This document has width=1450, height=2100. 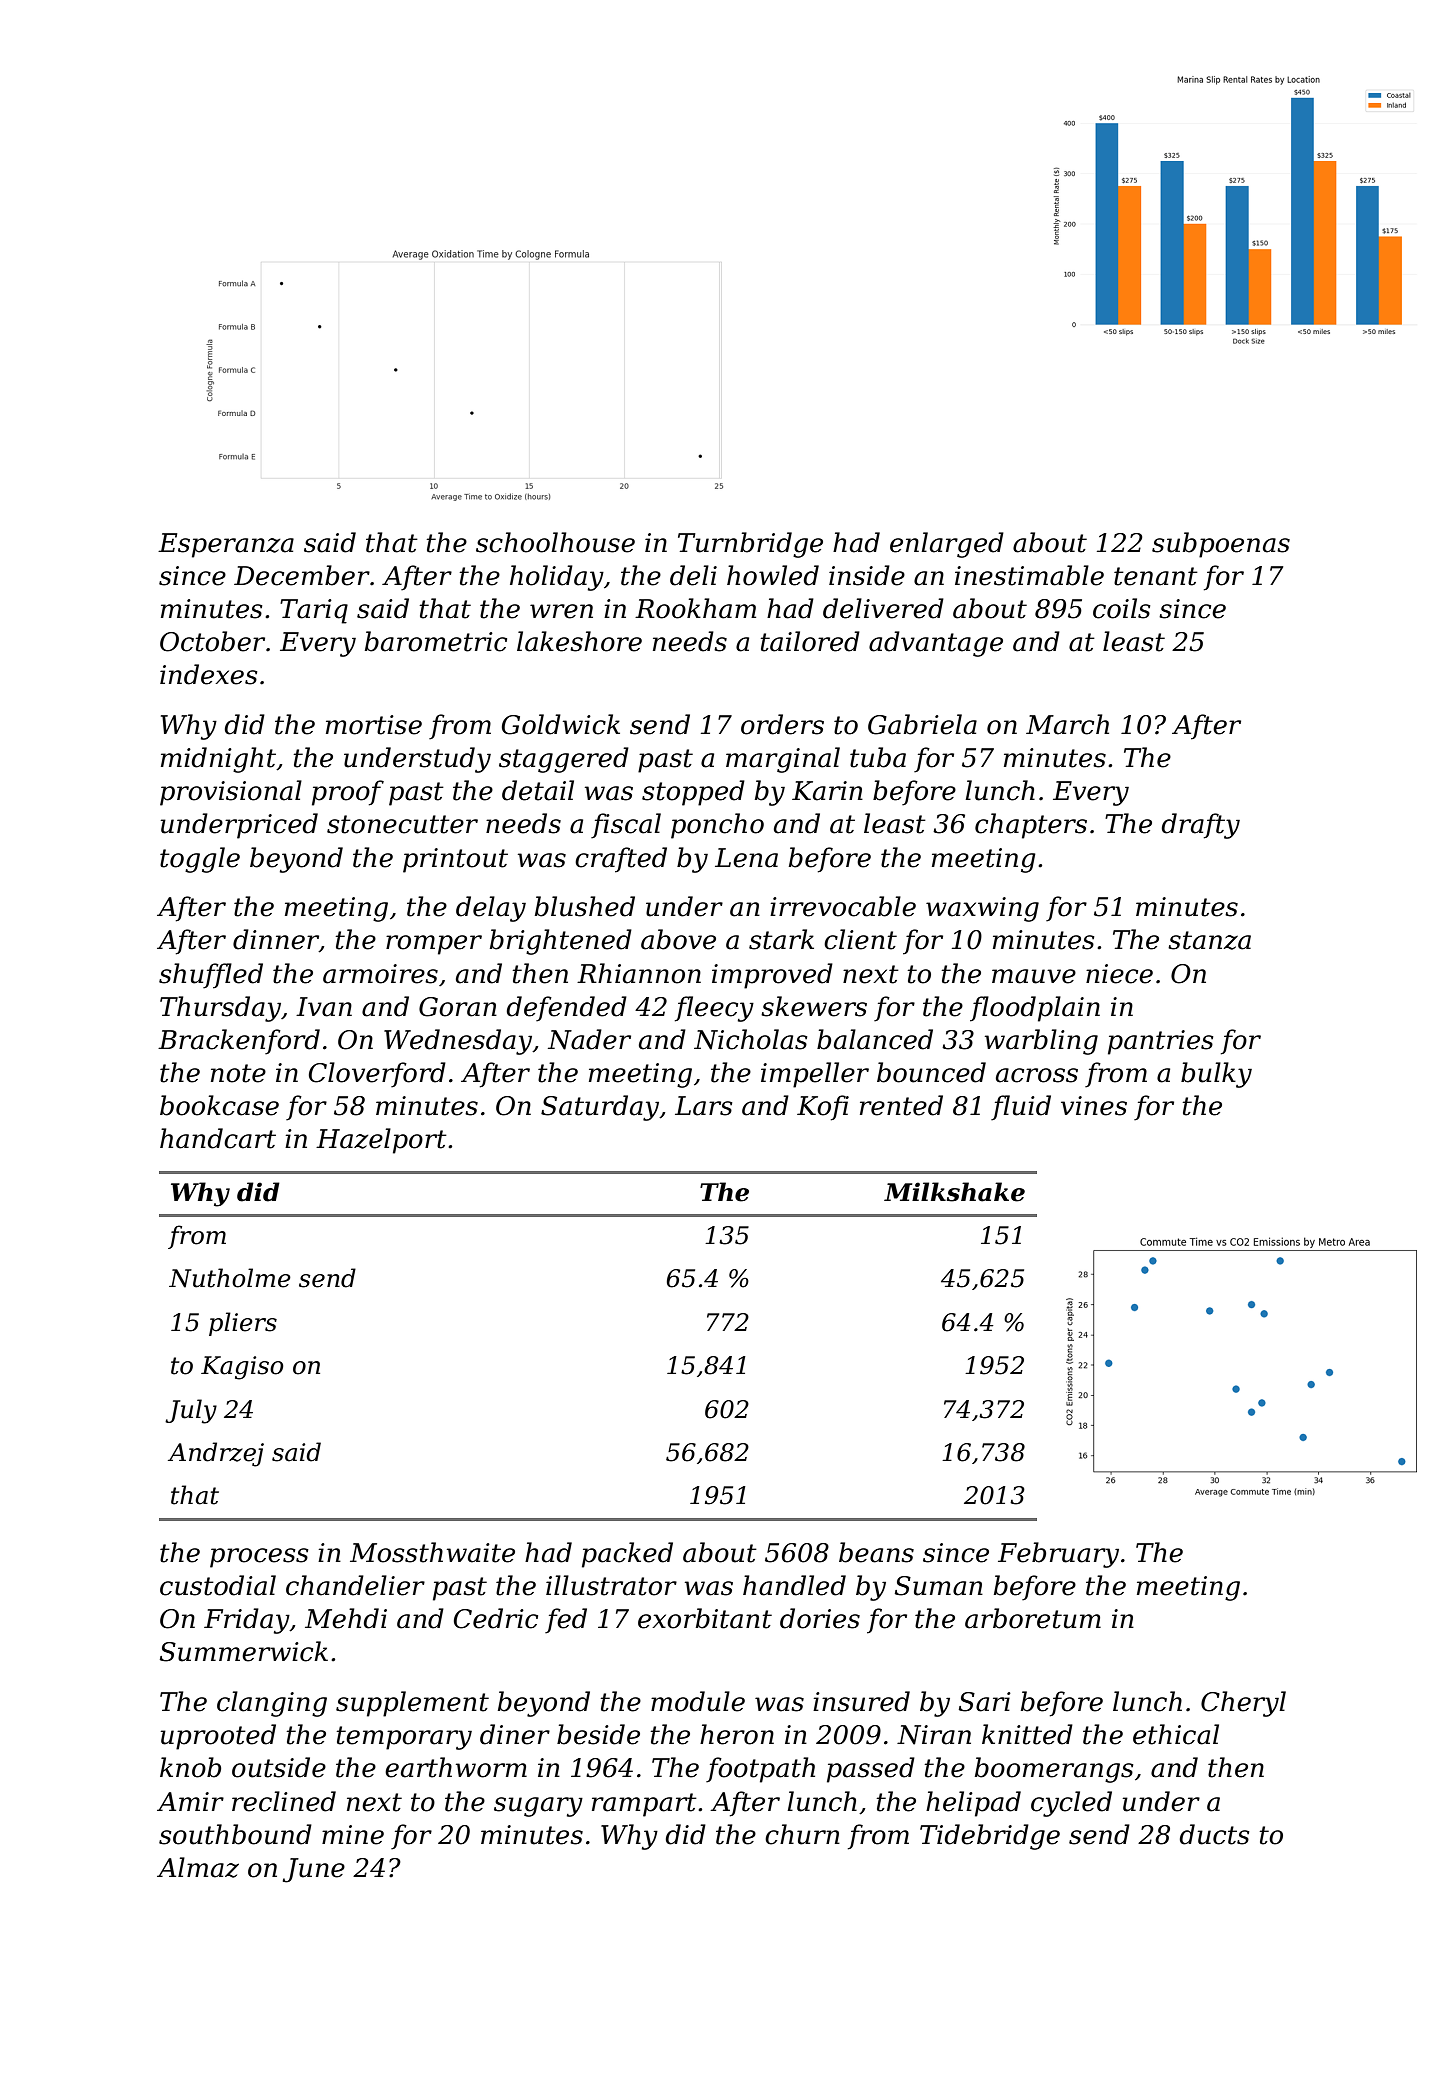 What do you see at coordinates (1216, 1075) in the document?
I see `bulky` at bounding box center [1216, 1075].
